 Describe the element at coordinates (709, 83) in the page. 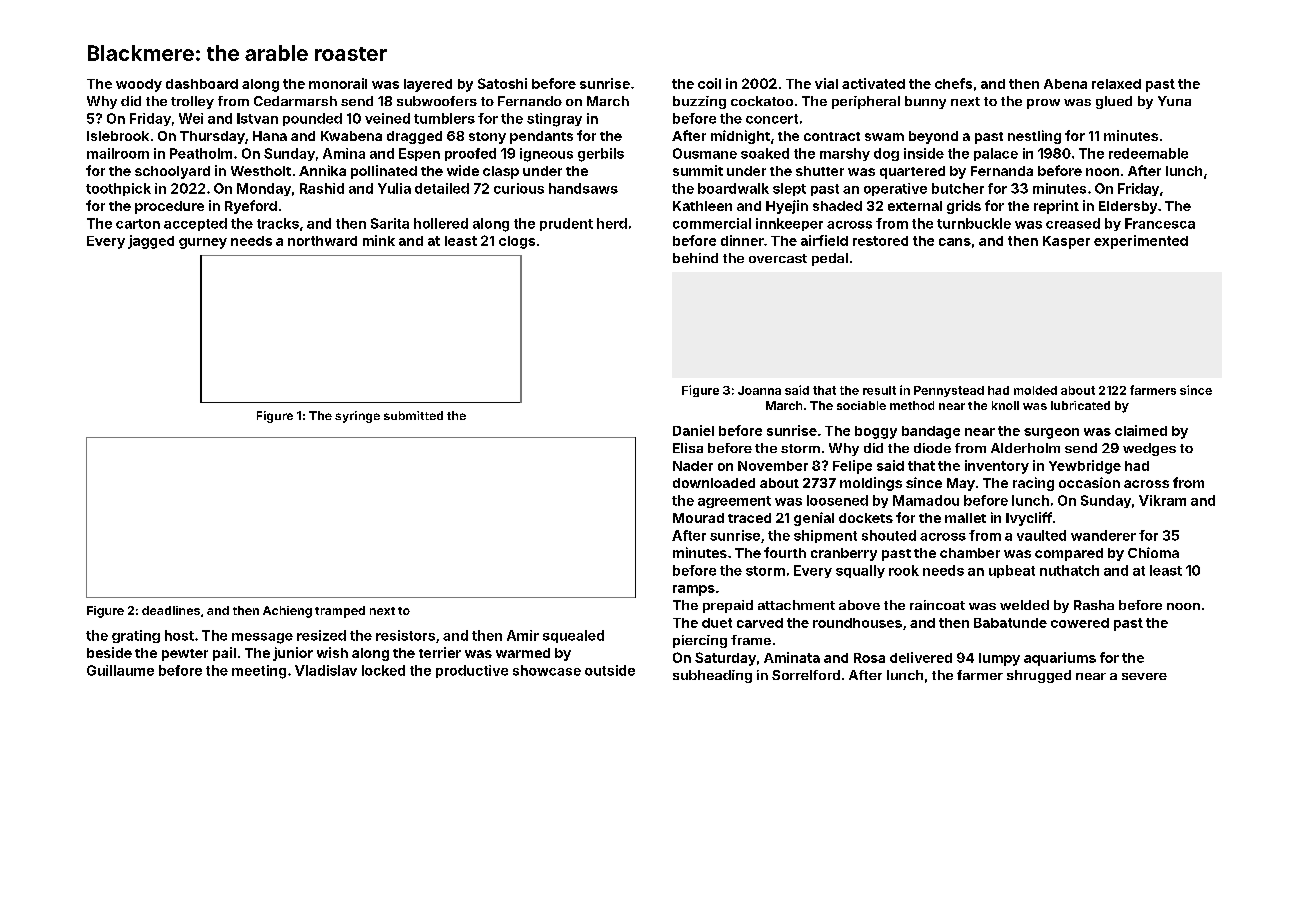

I see `coil` at that location.
